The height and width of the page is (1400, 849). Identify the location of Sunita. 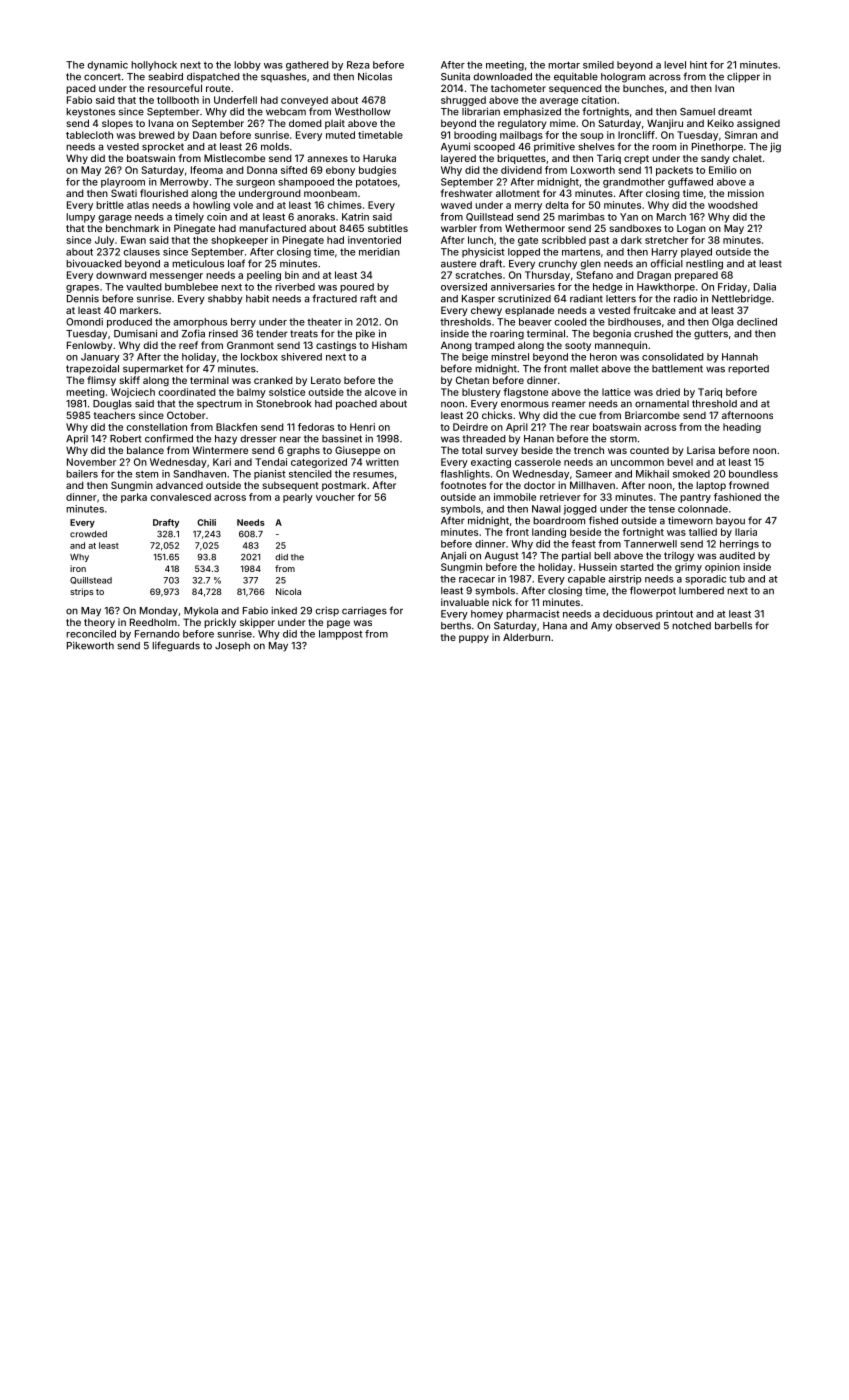
(455, 77).
